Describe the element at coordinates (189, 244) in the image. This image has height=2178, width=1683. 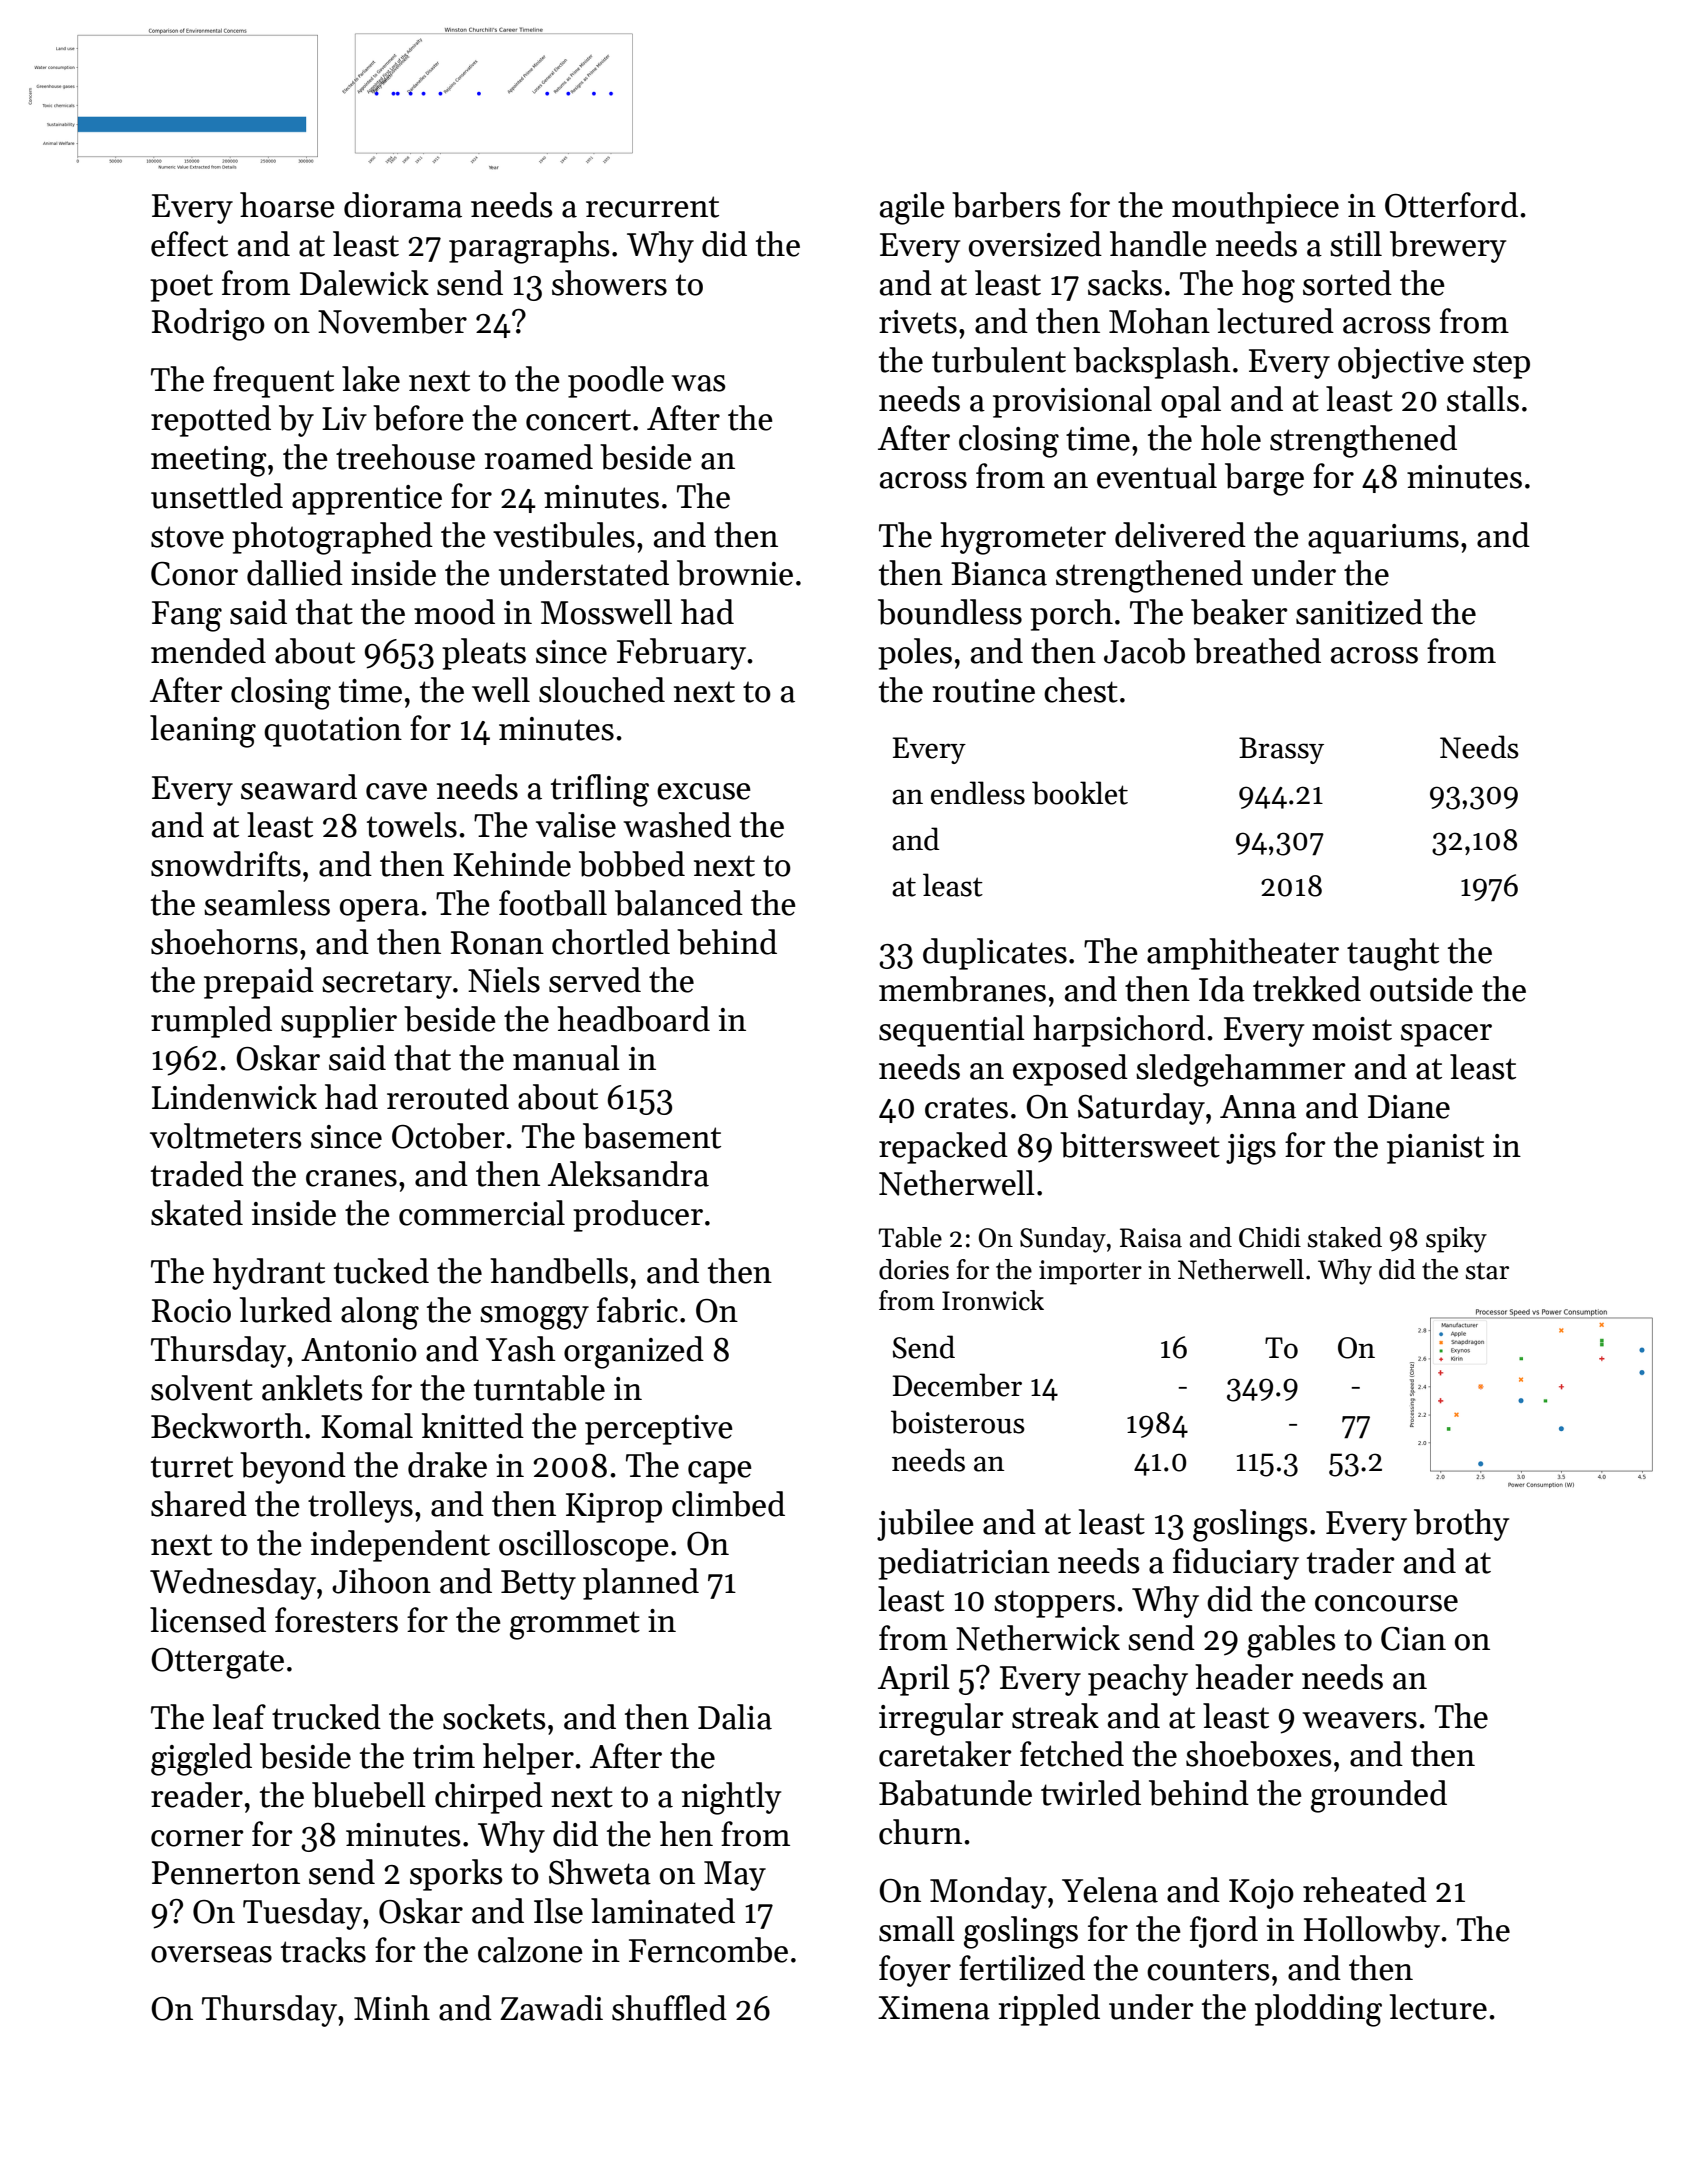
I see `effect` at that location.
